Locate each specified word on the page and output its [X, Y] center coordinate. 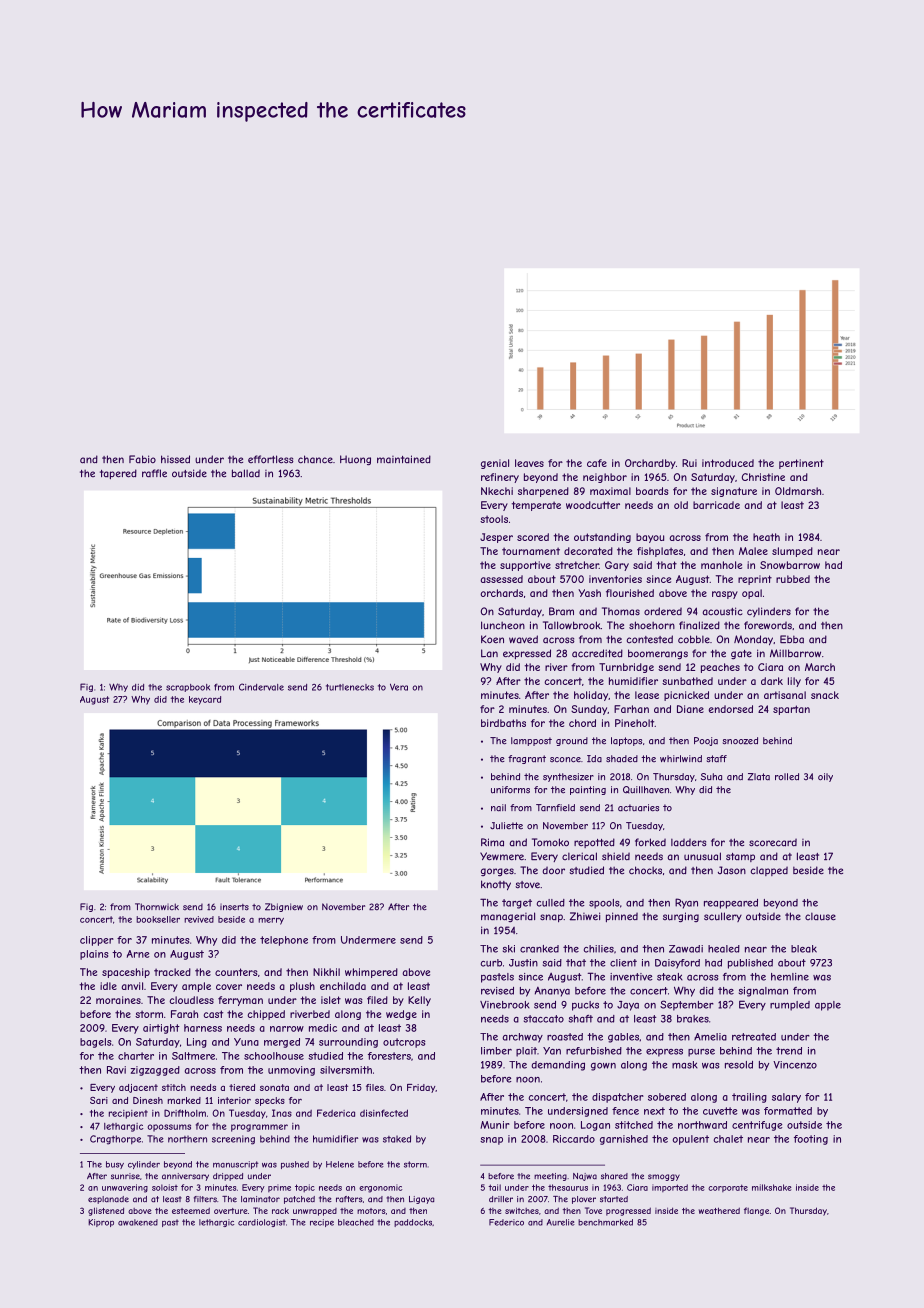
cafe [597, 463]
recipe [322, 1223]
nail [498, 808]
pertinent [801, 464]
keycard [205, 700]
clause [820, 916]
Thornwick [157, 906]
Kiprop [101, 1223]
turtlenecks [350, 687]
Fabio [142, 459]
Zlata [759, 777]
